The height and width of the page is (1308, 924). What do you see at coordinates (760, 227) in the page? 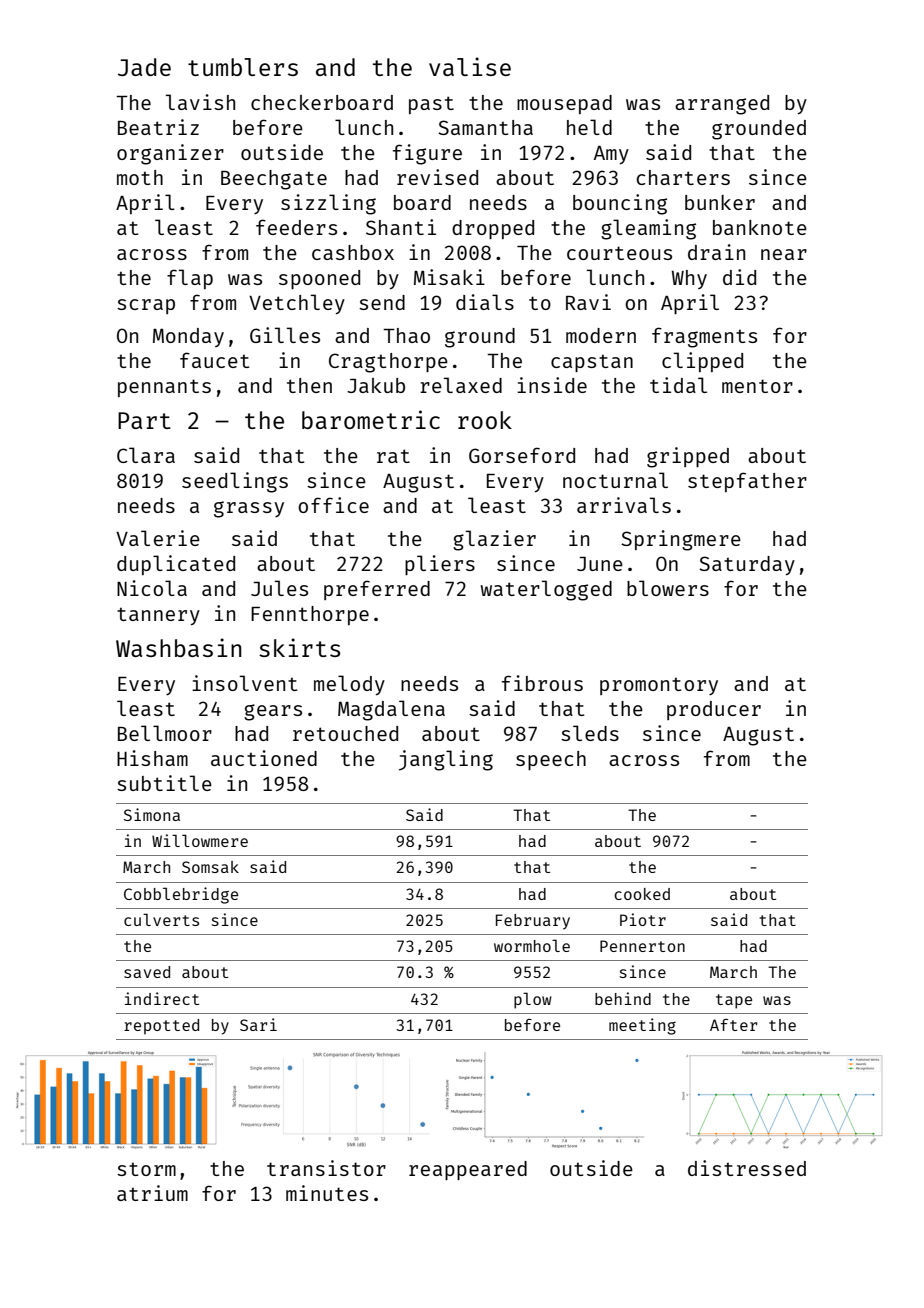
I see `banknote` at bounding box center [760, 227].
